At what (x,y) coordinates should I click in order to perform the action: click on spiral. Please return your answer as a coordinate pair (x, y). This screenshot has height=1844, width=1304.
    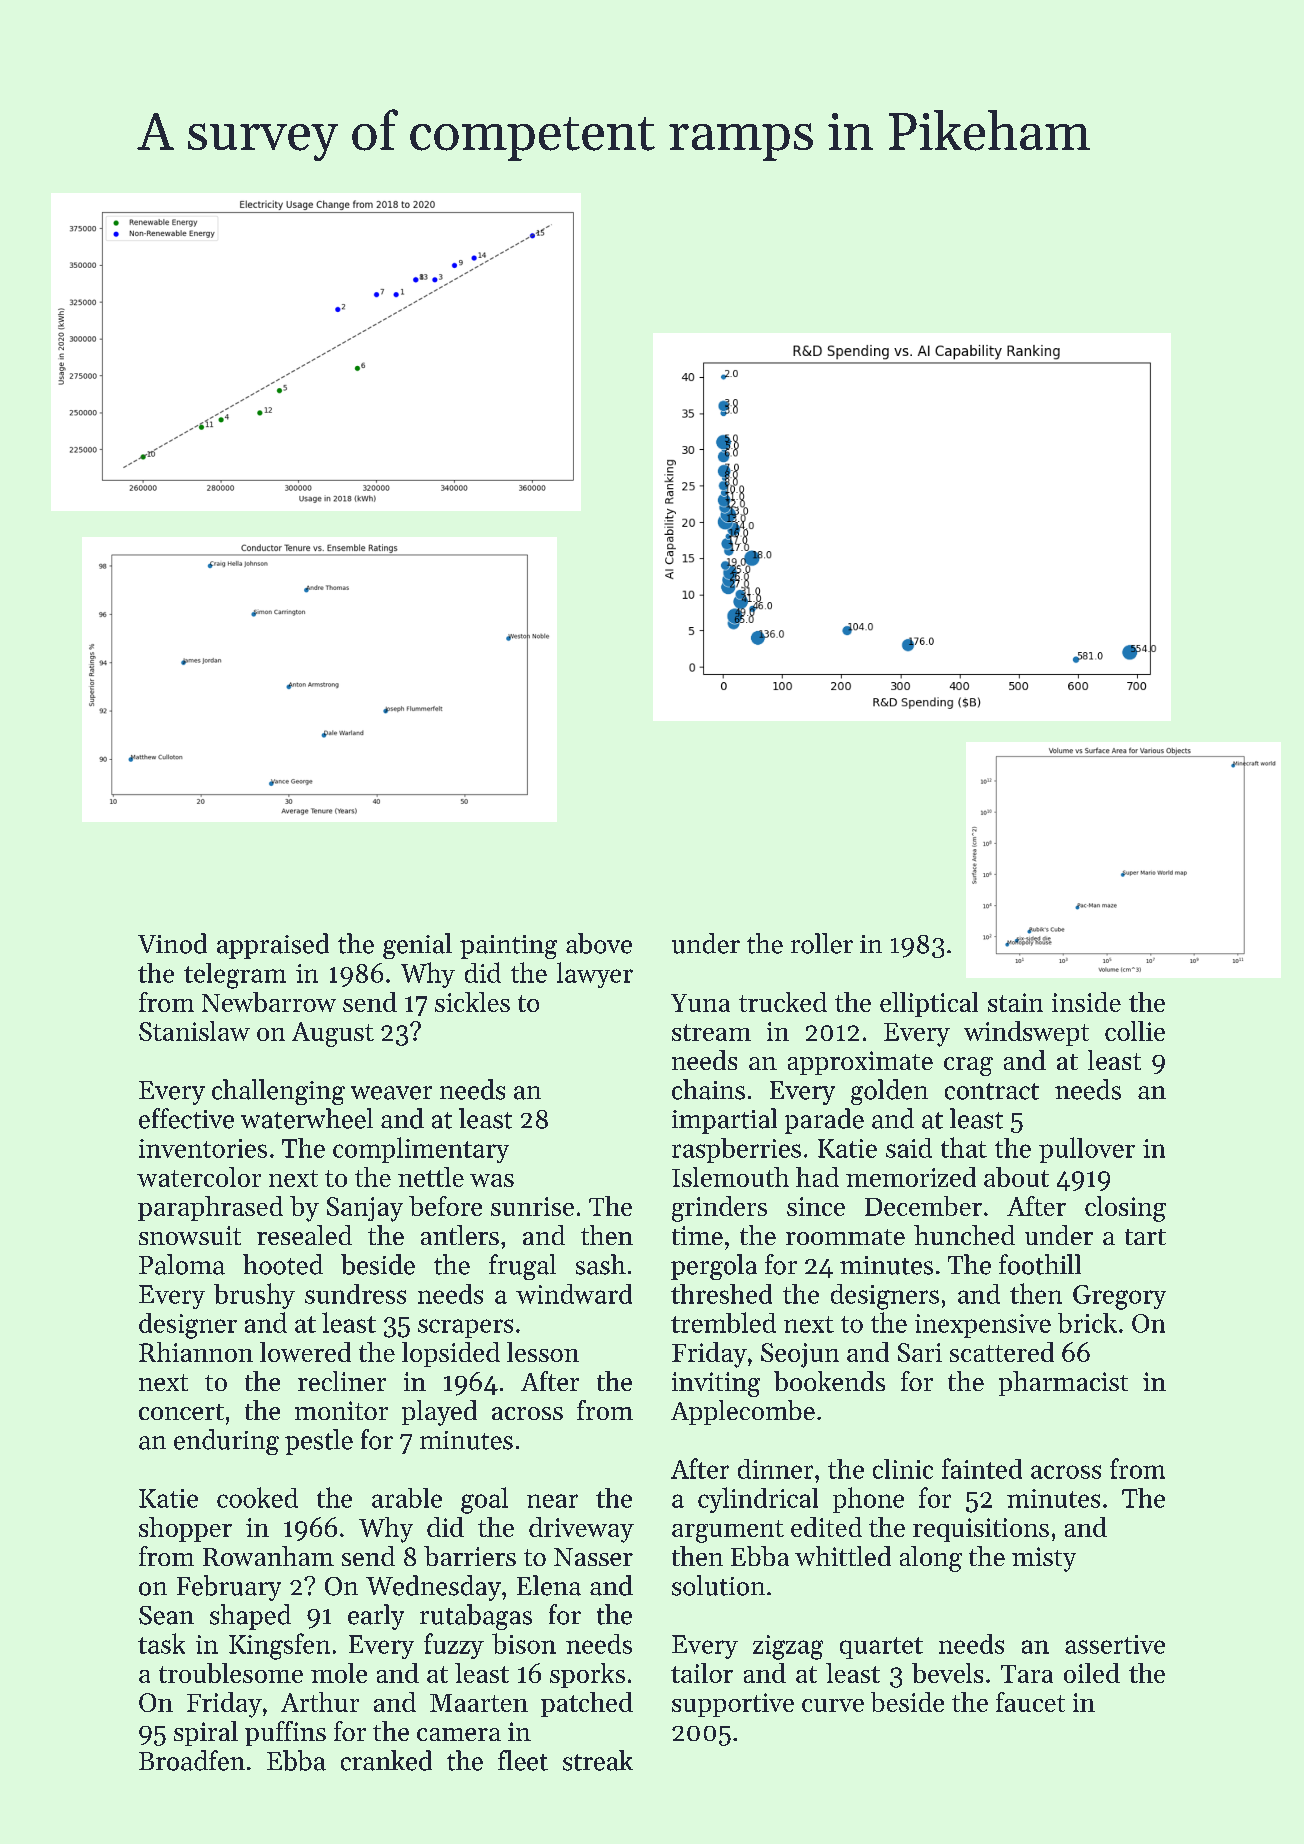
    Looking at the image, I should click on (206, 1733).
